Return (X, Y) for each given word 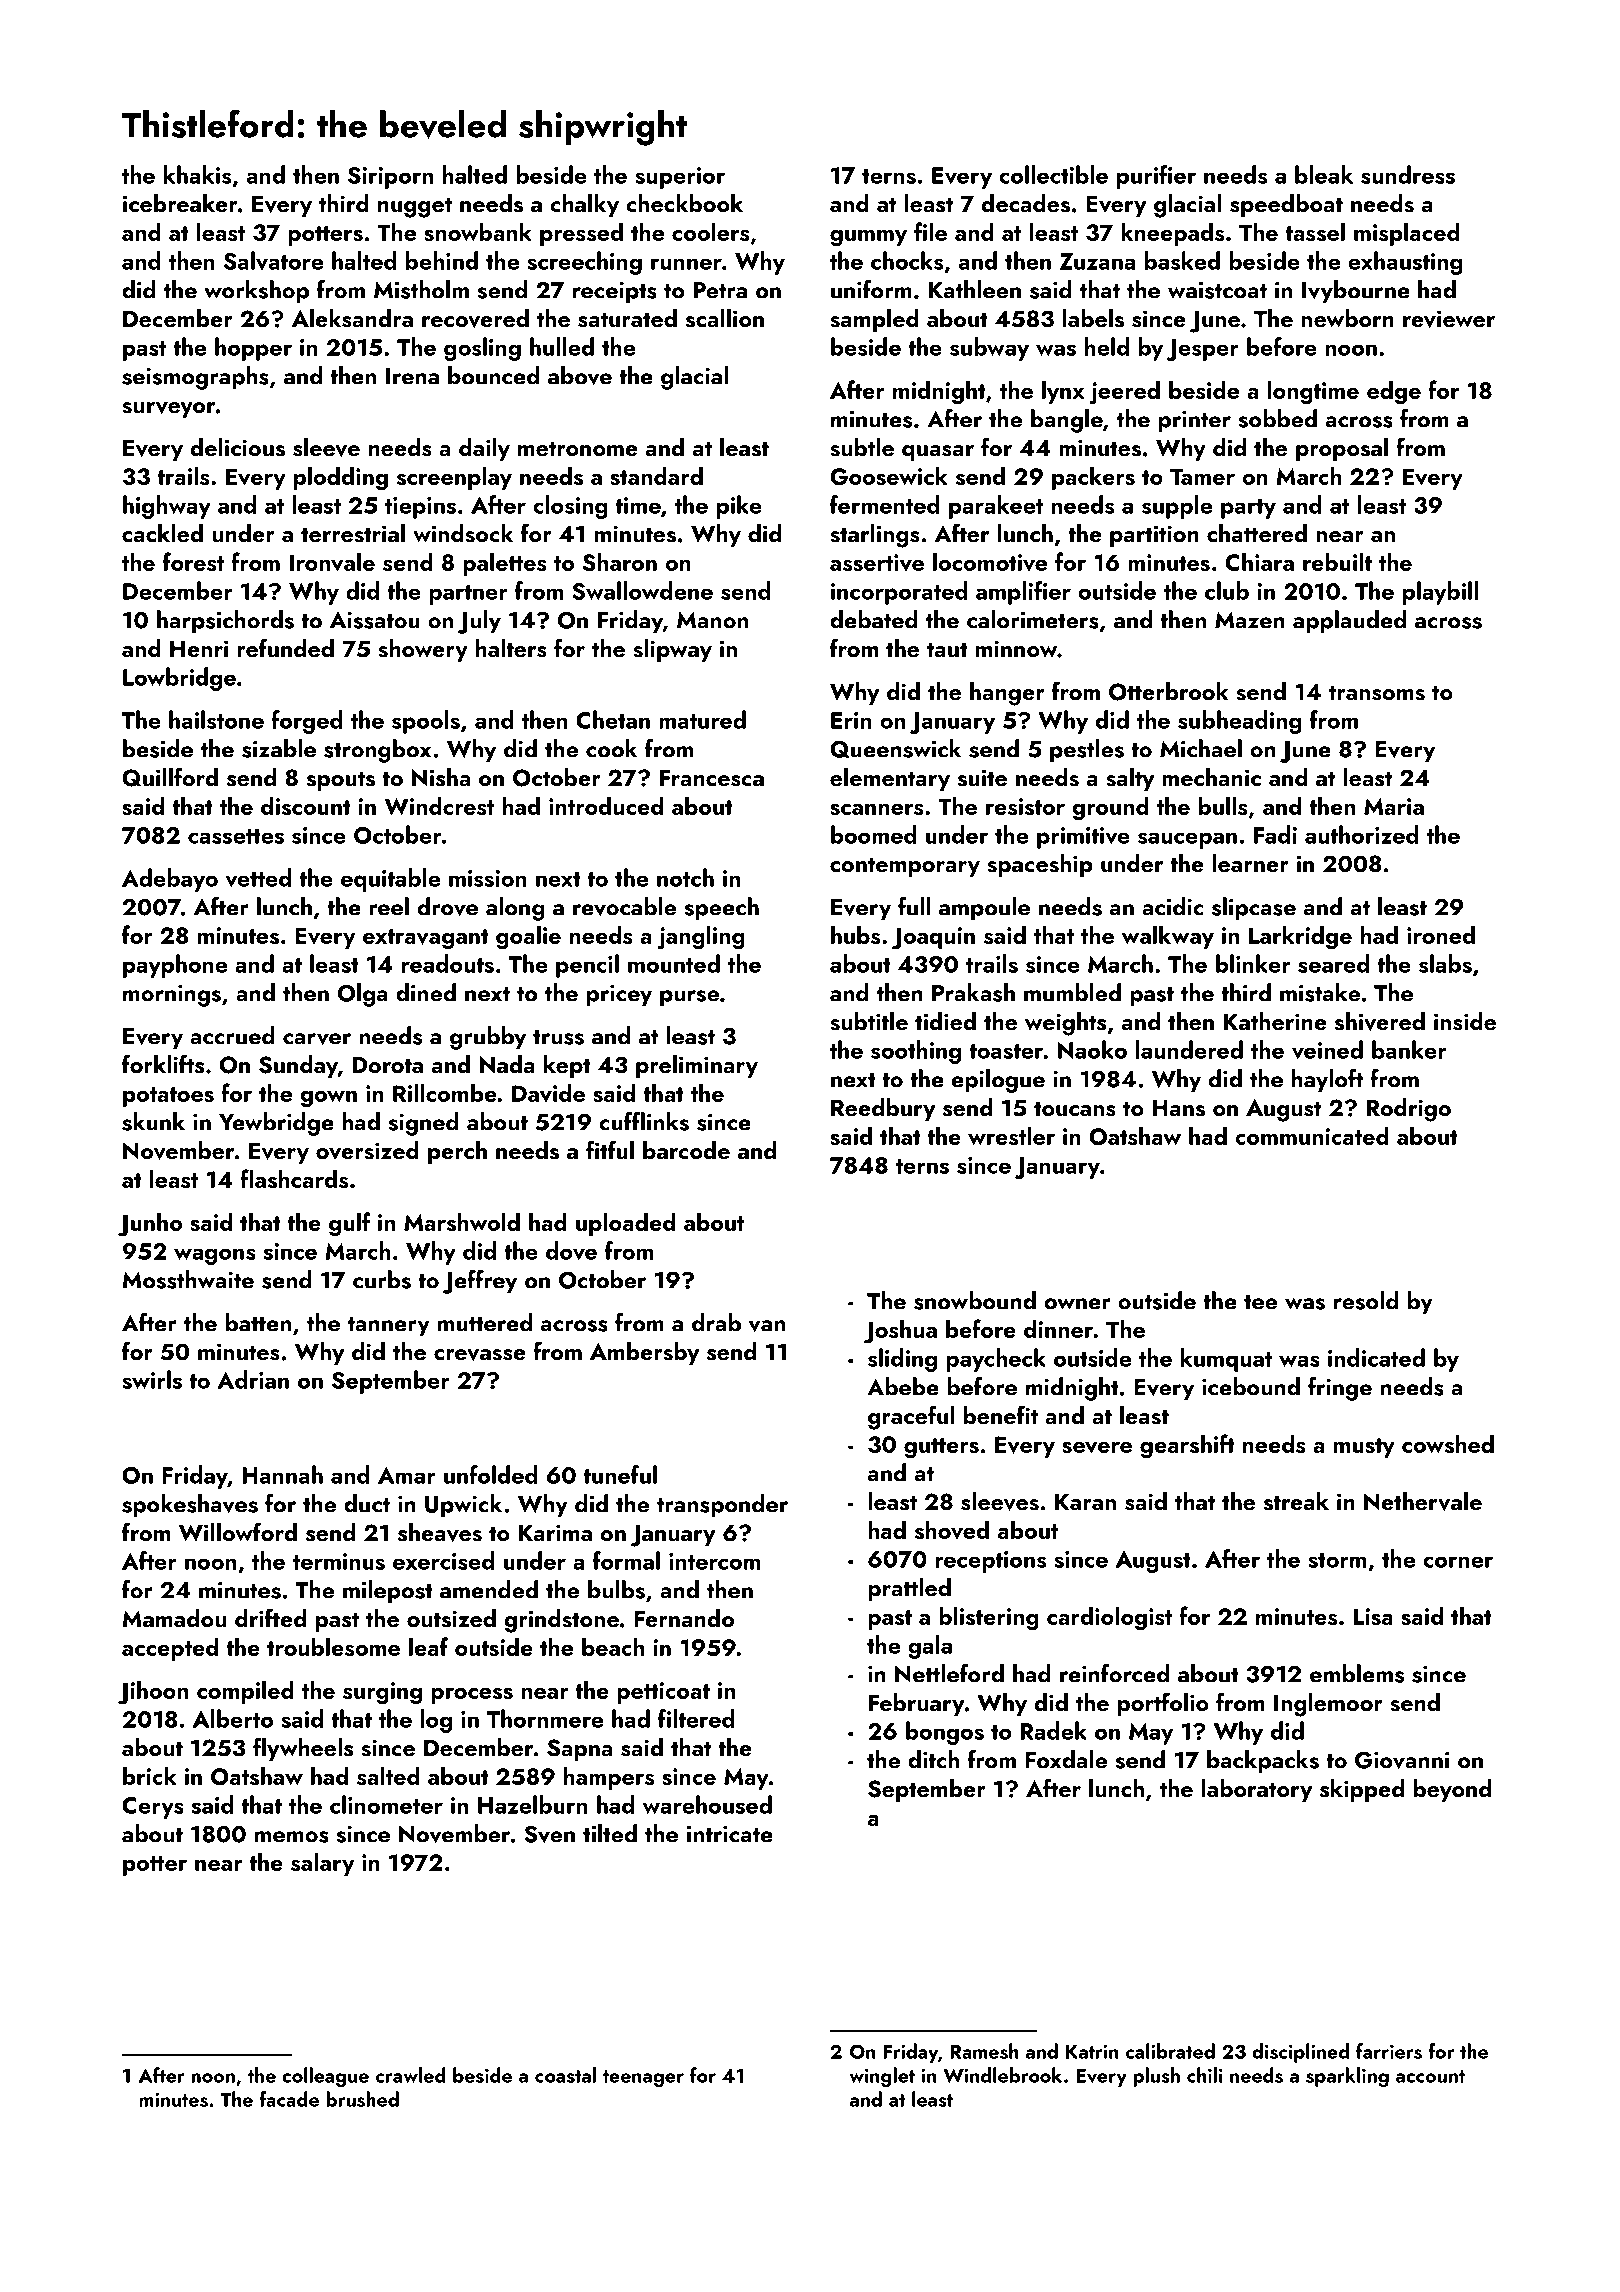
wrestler (1011, 1135)
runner (686, 264)
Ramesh (984, 2051)
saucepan (1187, 840)
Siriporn (390, 178)
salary (323, 1864)
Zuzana (1097, 261)
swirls (152, 1379)
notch (685, 877)
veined (1327, 1050)
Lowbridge (179, 679)
